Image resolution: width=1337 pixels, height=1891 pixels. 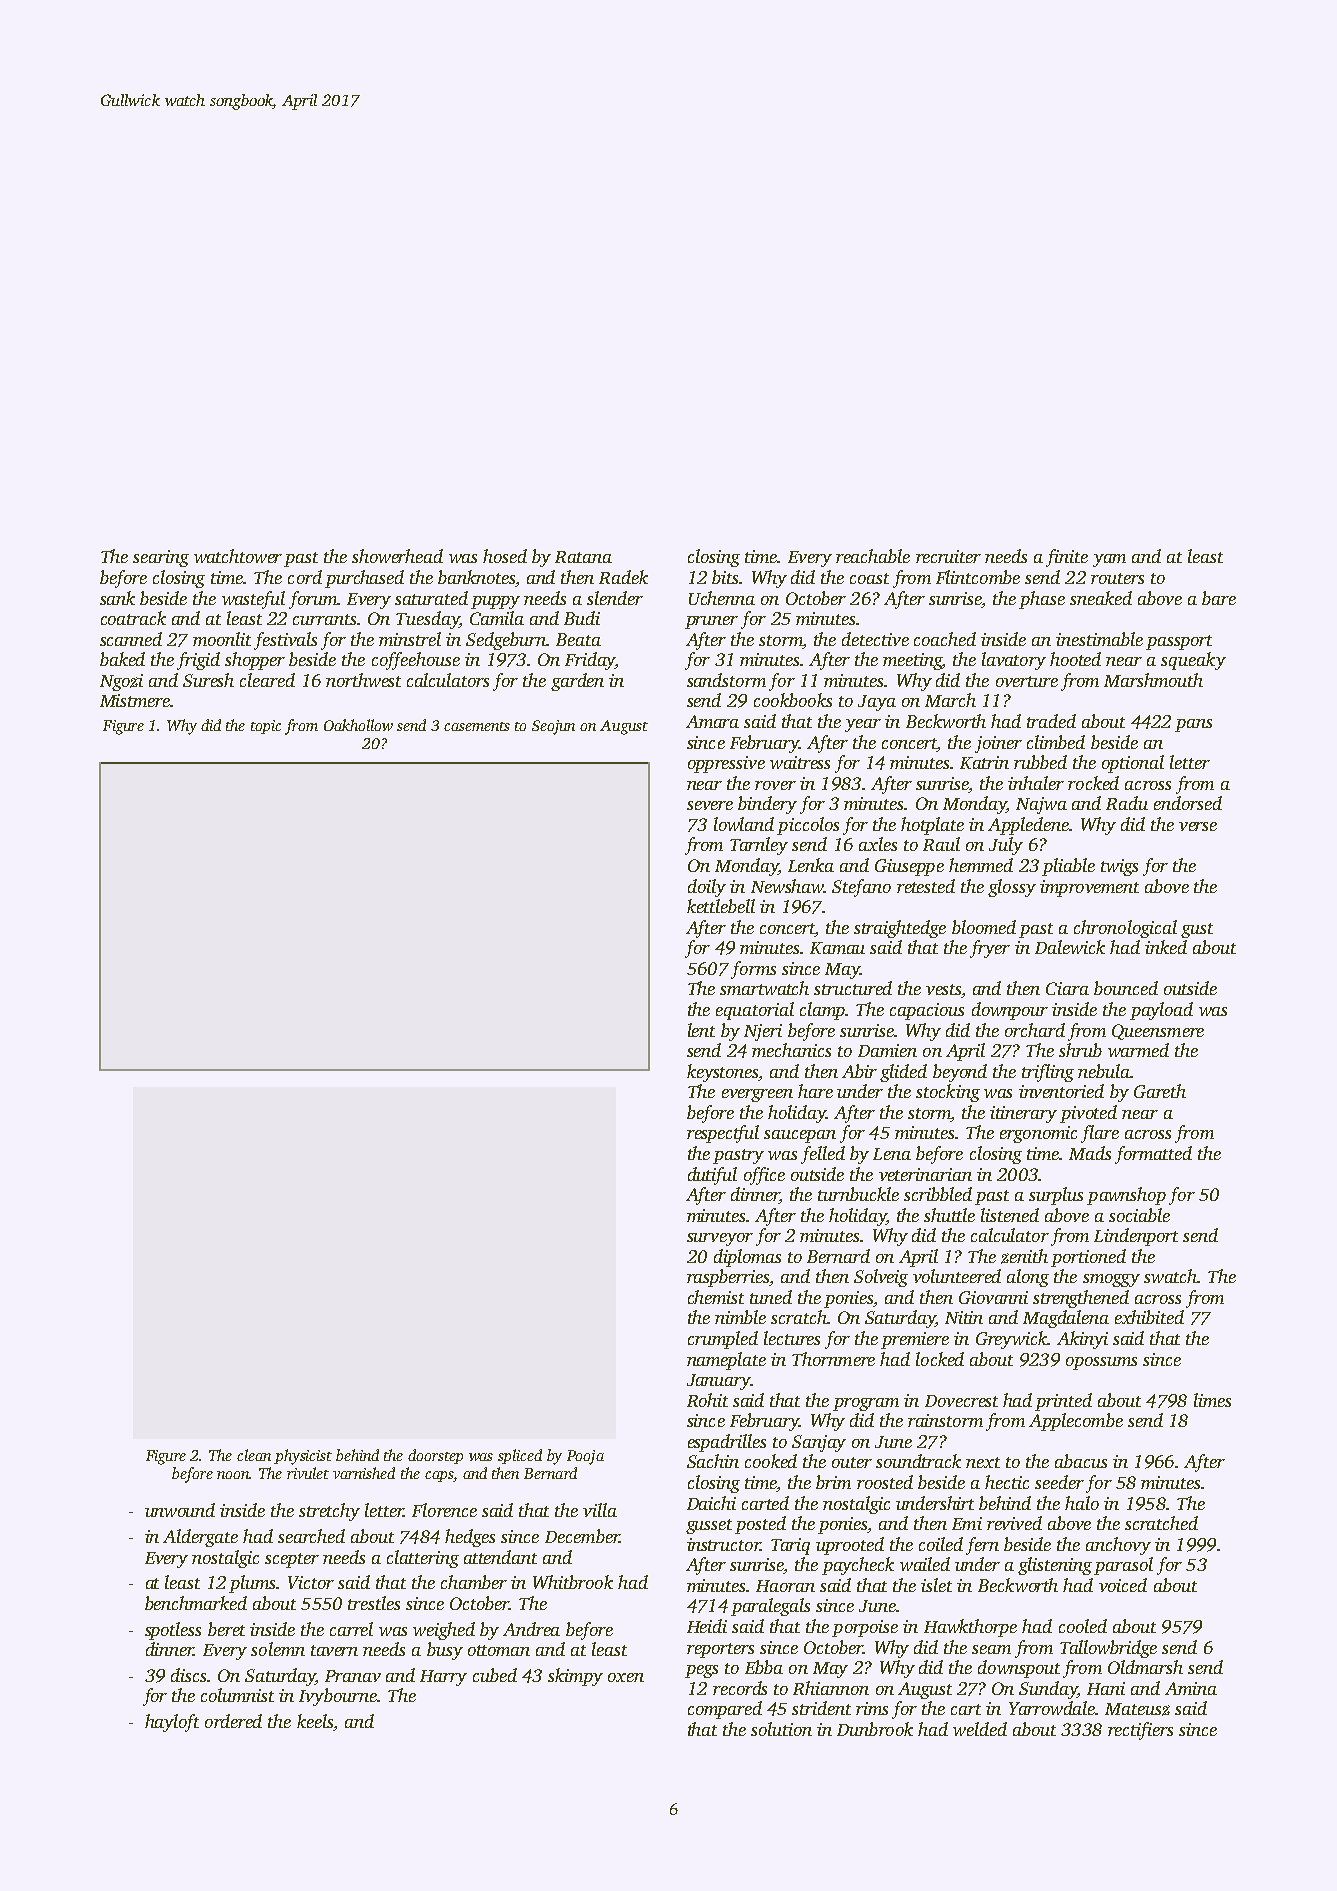 I want to click on abacus, so click(x=1081, y=1461).
